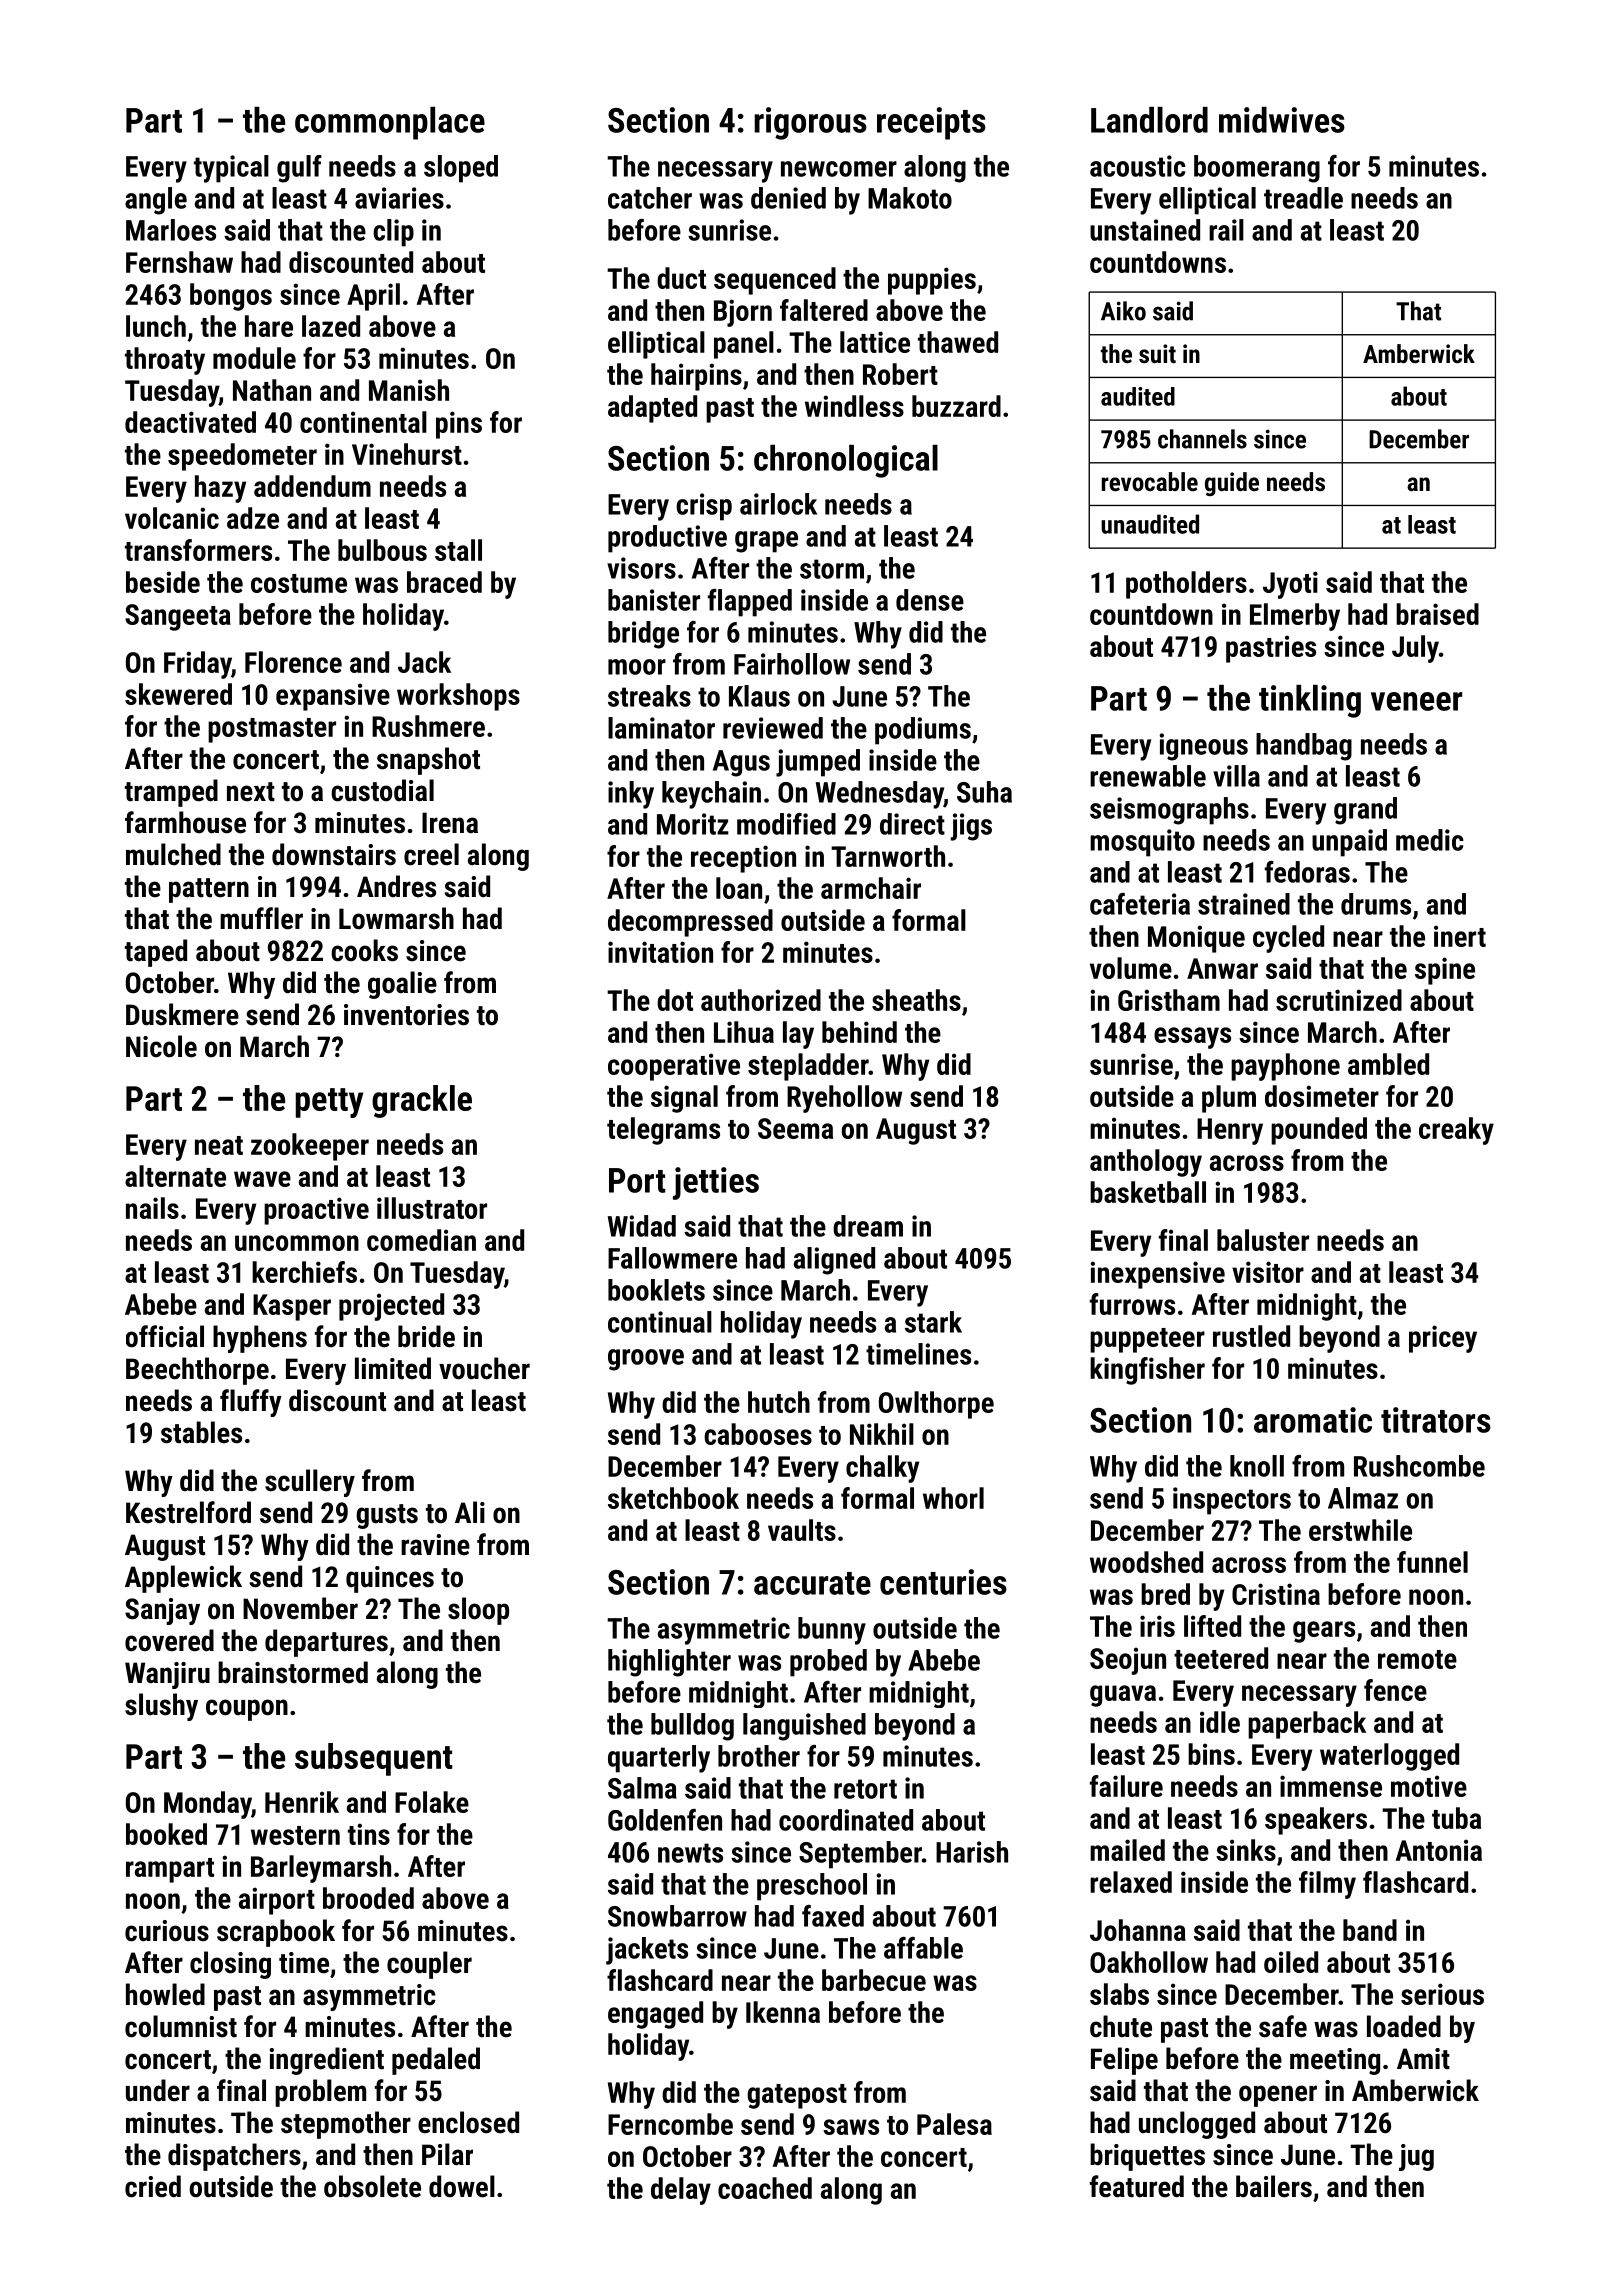 The height and width of the screenshot is (2292, 1620). What do you see at coordinates (166, 1834) in the screenshot?
I see `booked` at bounding box center [166, 1834].
